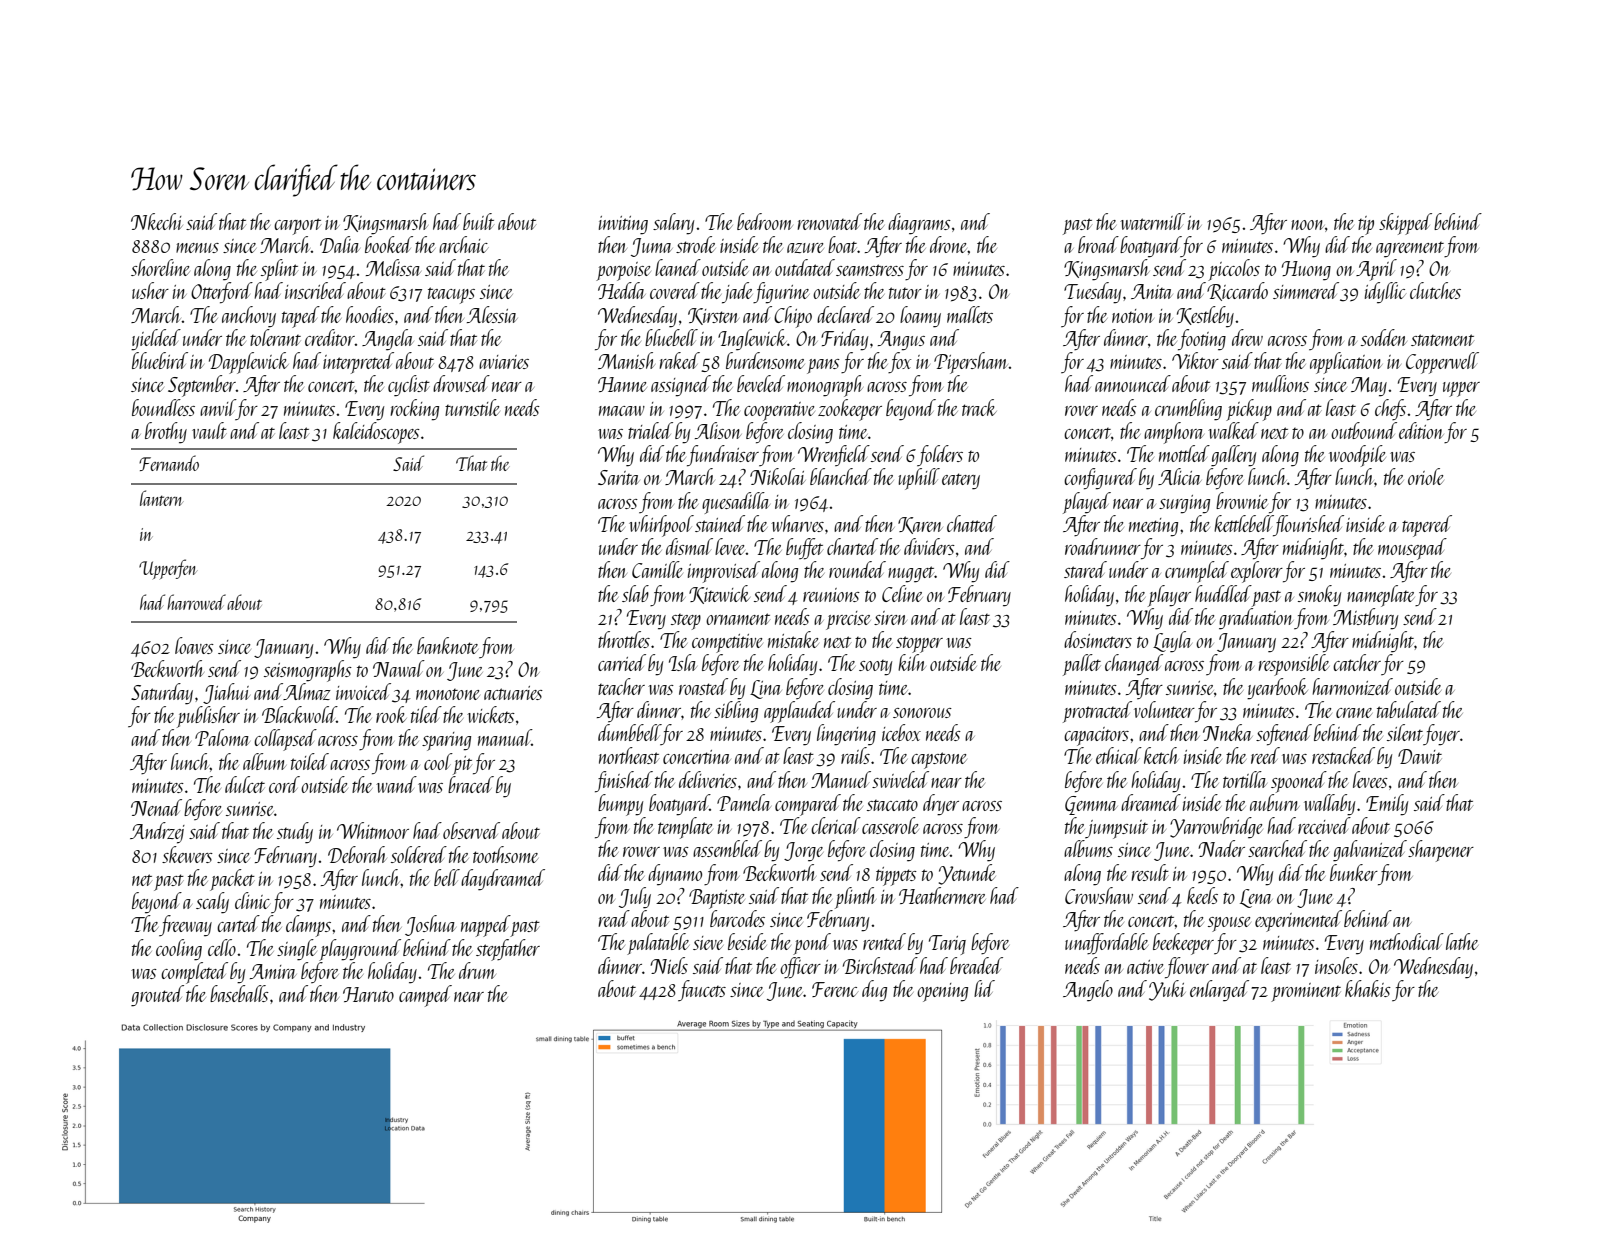 Image resolution: width=1614 pixels, height=1247 pixels. Describe the element at coordinates (1169, 596) in the page. I see `player` at that location.
